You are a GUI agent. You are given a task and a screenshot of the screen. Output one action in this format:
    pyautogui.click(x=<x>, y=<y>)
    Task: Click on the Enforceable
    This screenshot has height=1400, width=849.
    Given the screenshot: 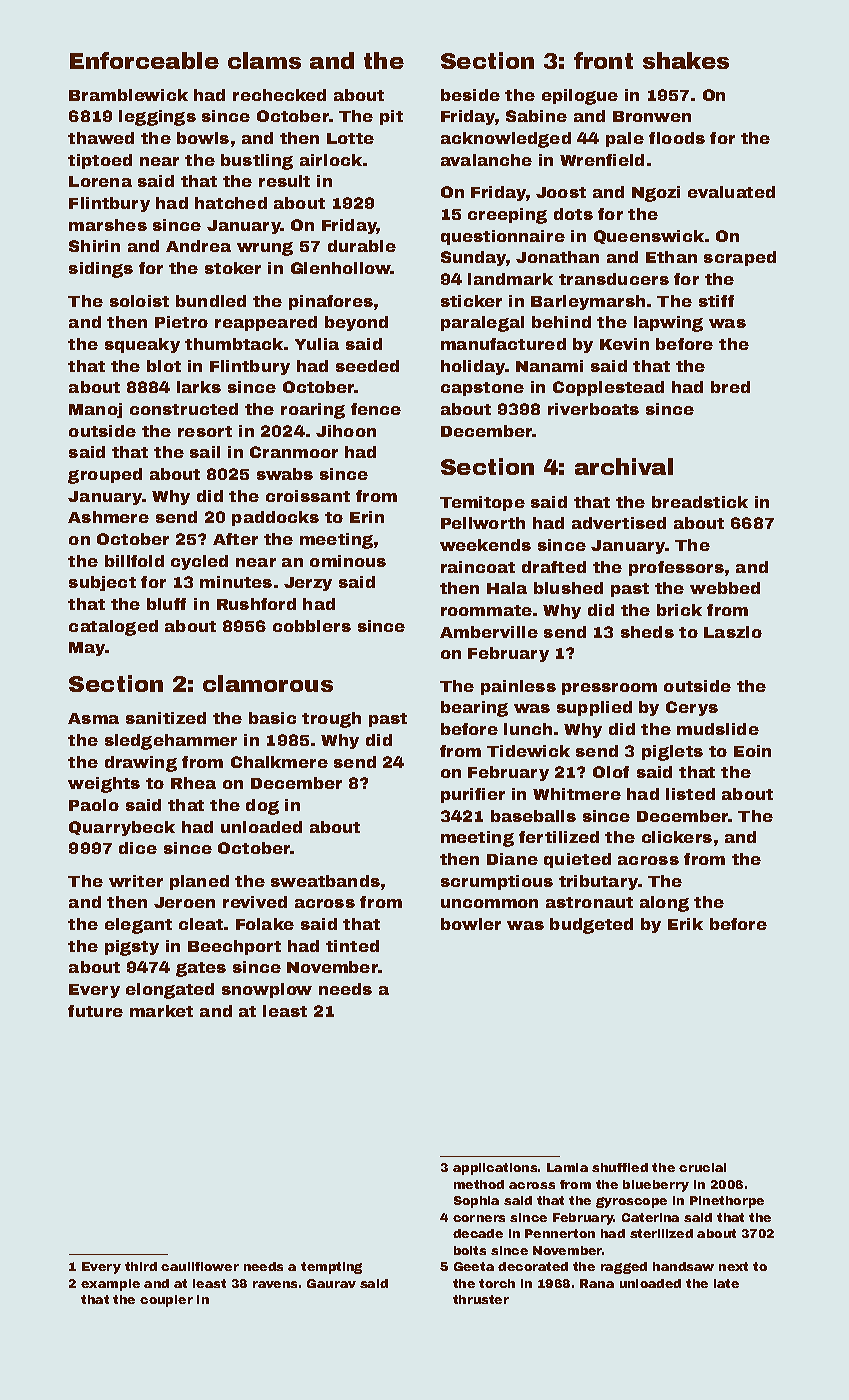 What is the action you would take?
    pyautogui.click(x=144, y=60)
